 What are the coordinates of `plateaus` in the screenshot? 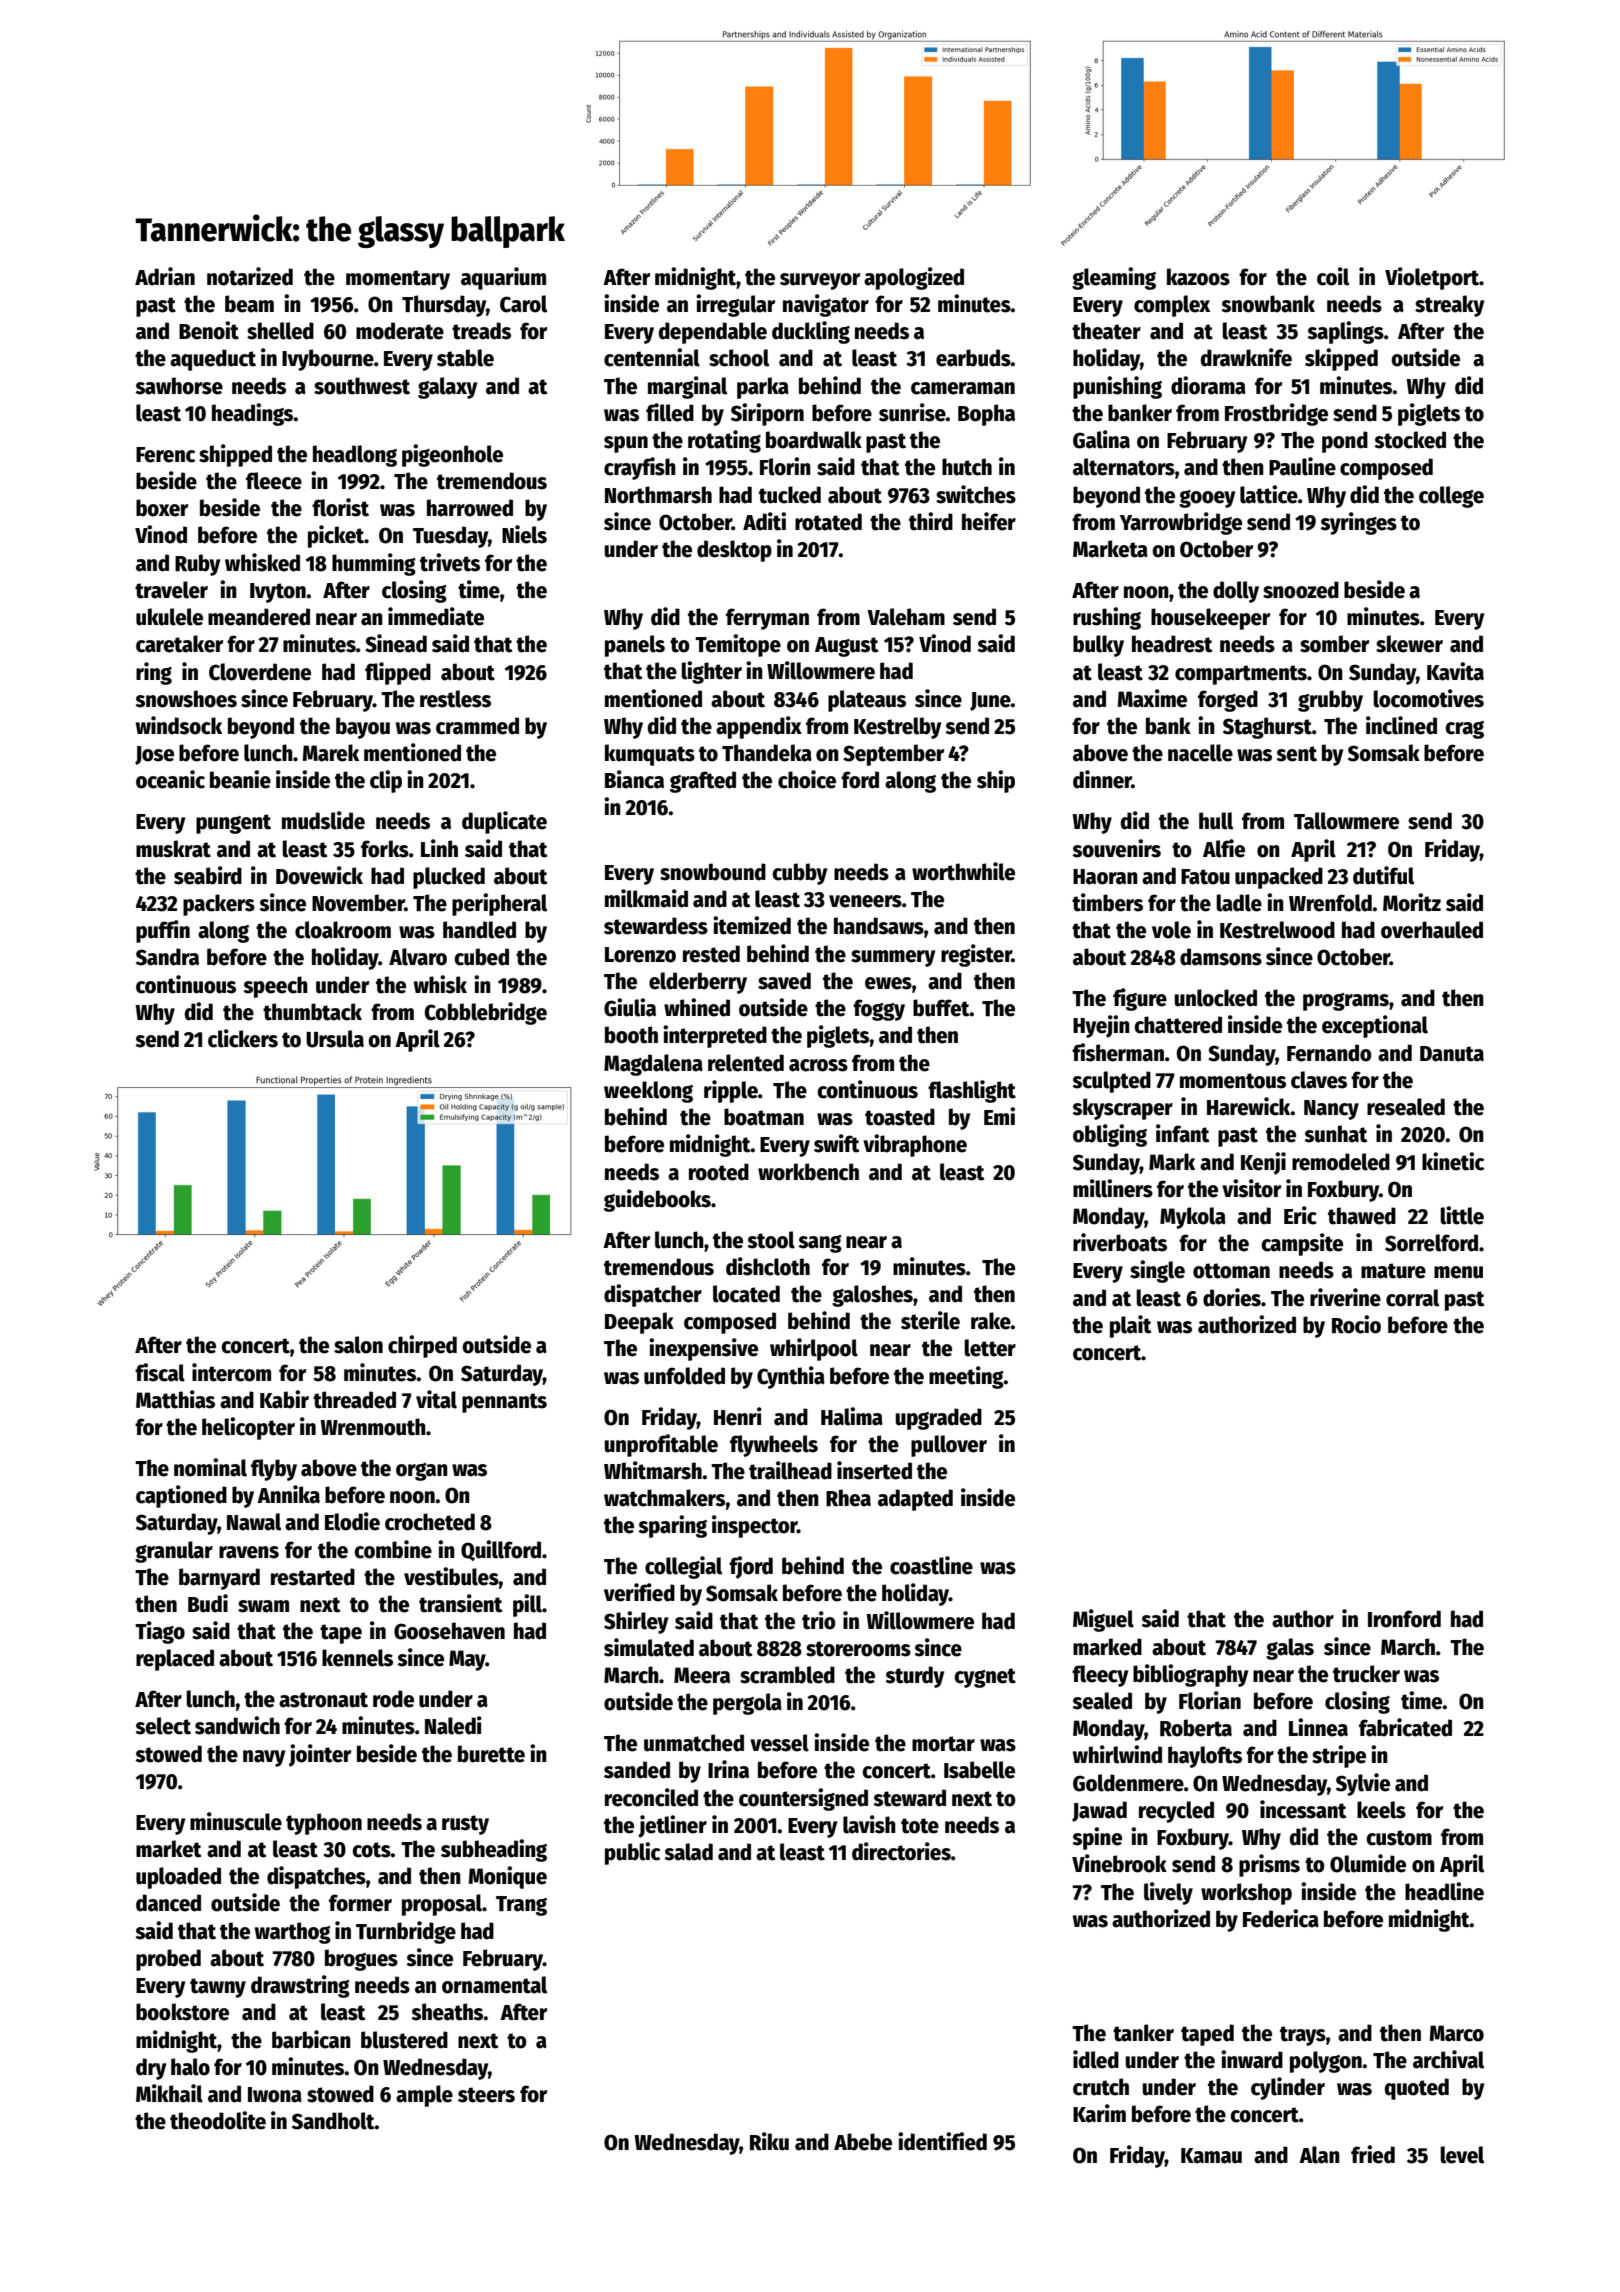 It's located at (867, 701).
